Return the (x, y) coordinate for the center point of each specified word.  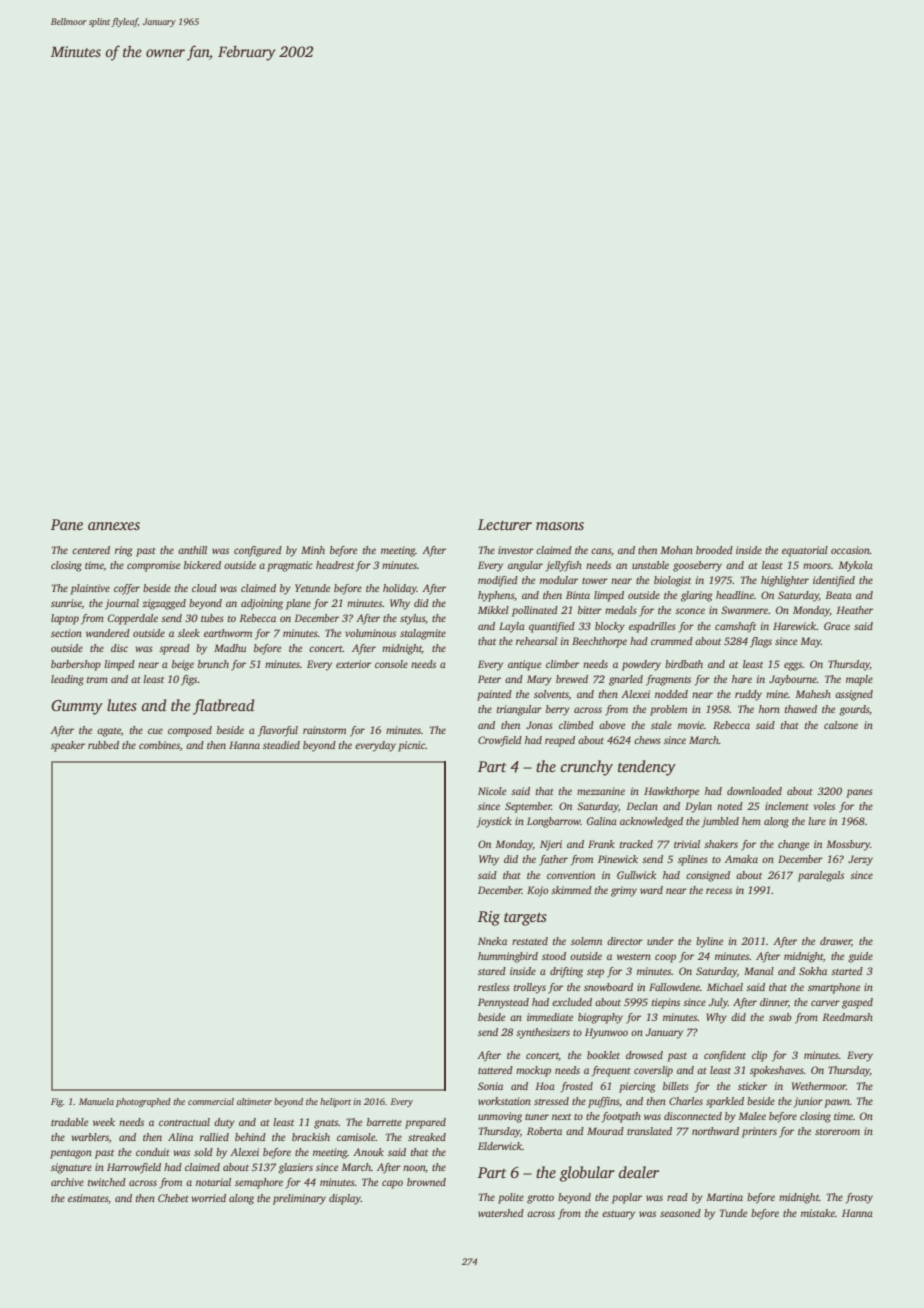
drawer (836, 942)
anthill (192, 550)
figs (189, 680)
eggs (793, 666)
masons (560, 526)
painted (494, 695)
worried (208, 1198)
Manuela (96, 1101)
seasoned (680, 1213)
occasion (850, 550)
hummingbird (508, 957)
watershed (501, 1213)
